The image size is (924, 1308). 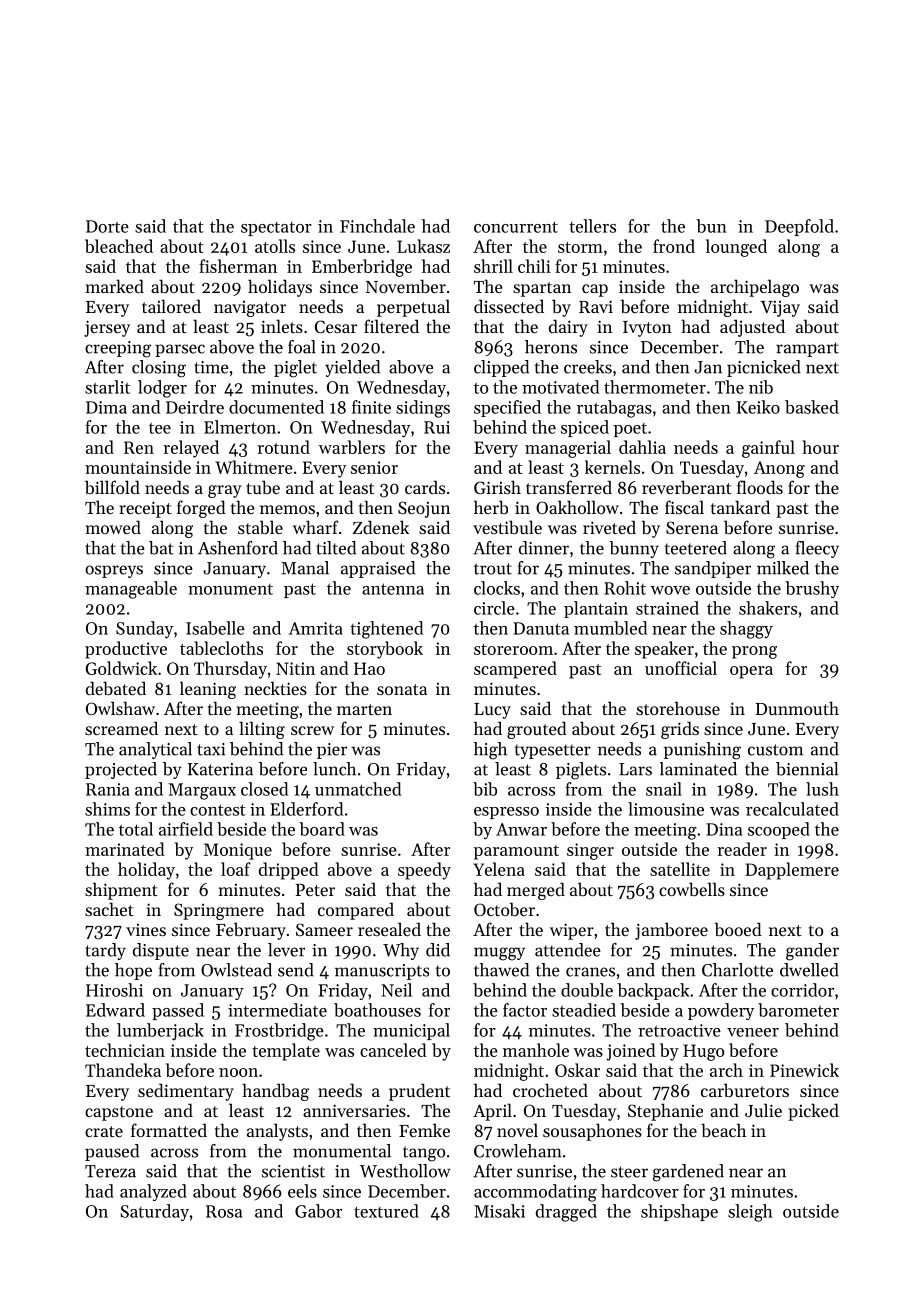 I want to click on Goldwick, so click(x=121, y=668).
